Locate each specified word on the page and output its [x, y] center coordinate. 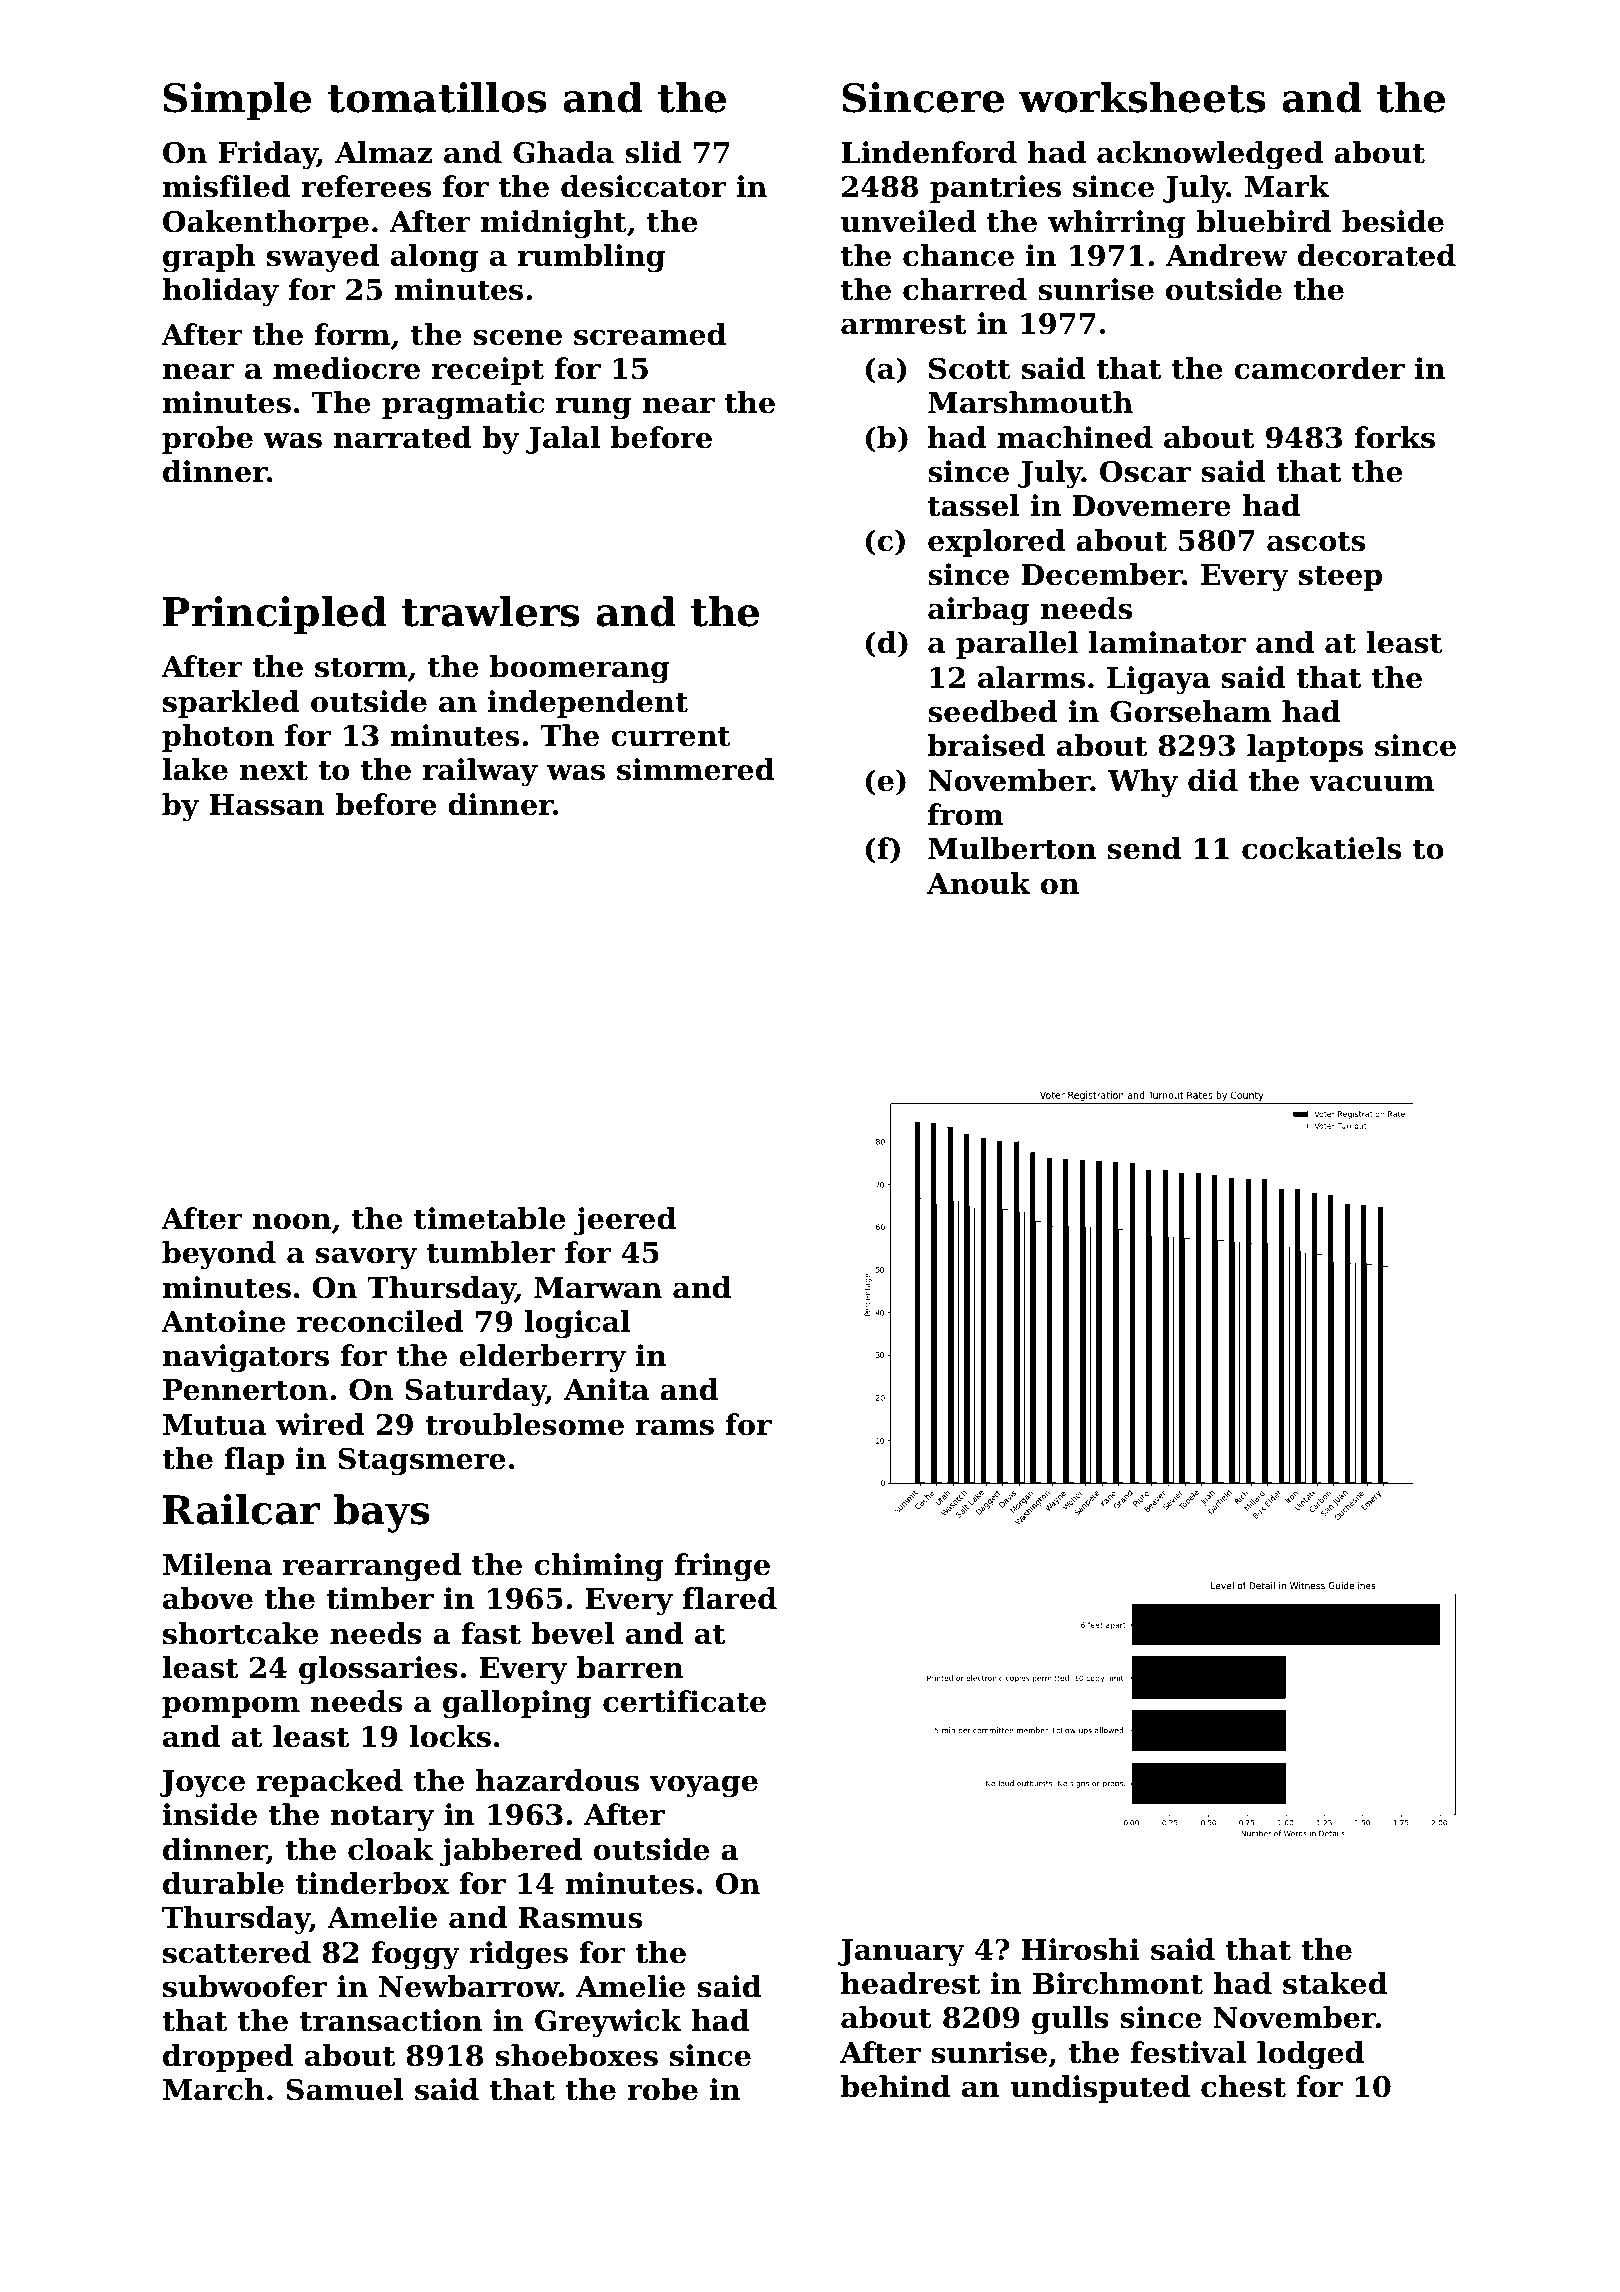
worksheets [1142, 97]
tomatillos [437, 97]
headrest [910, 1983]
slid [653, 152]
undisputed [1100, 2089]
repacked [330, 1783]
